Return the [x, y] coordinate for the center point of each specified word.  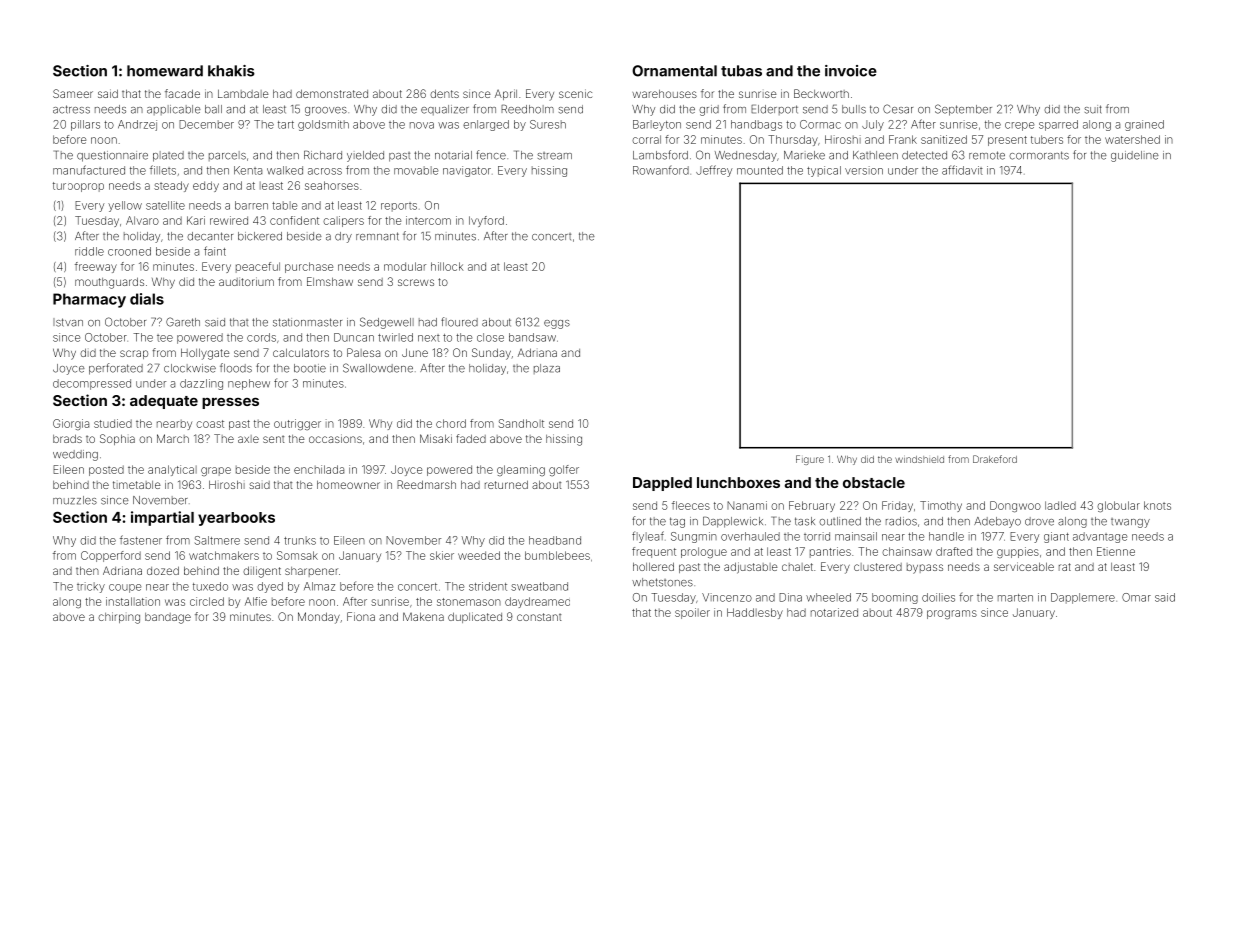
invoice [851, 71]
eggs [557, 324]
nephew [249, 384]
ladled [1060, 505]
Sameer [73, 93]
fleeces [691, 505]
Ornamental [674, 71]
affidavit [962, 170]
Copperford [111, 556]
